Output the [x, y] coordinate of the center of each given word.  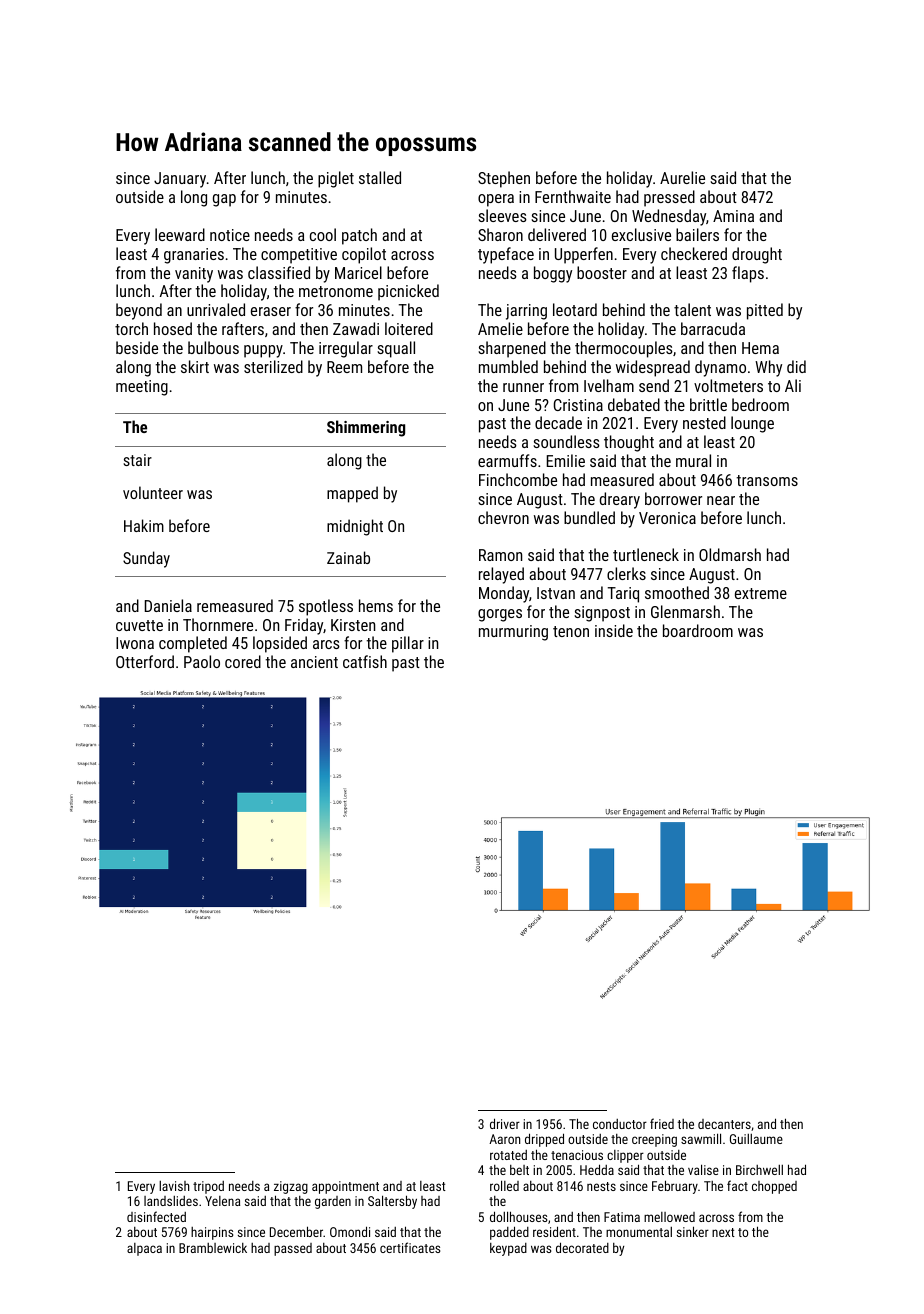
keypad [508, 1249]
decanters [724, 1124]
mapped [352, 494]
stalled [380, 177]
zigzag [291, 1187]
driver [505, 1123]
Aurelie [682, 177]
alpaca [144, 1249]
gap [224, 200]
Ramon [500, 555]
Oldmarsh [730, 554]
